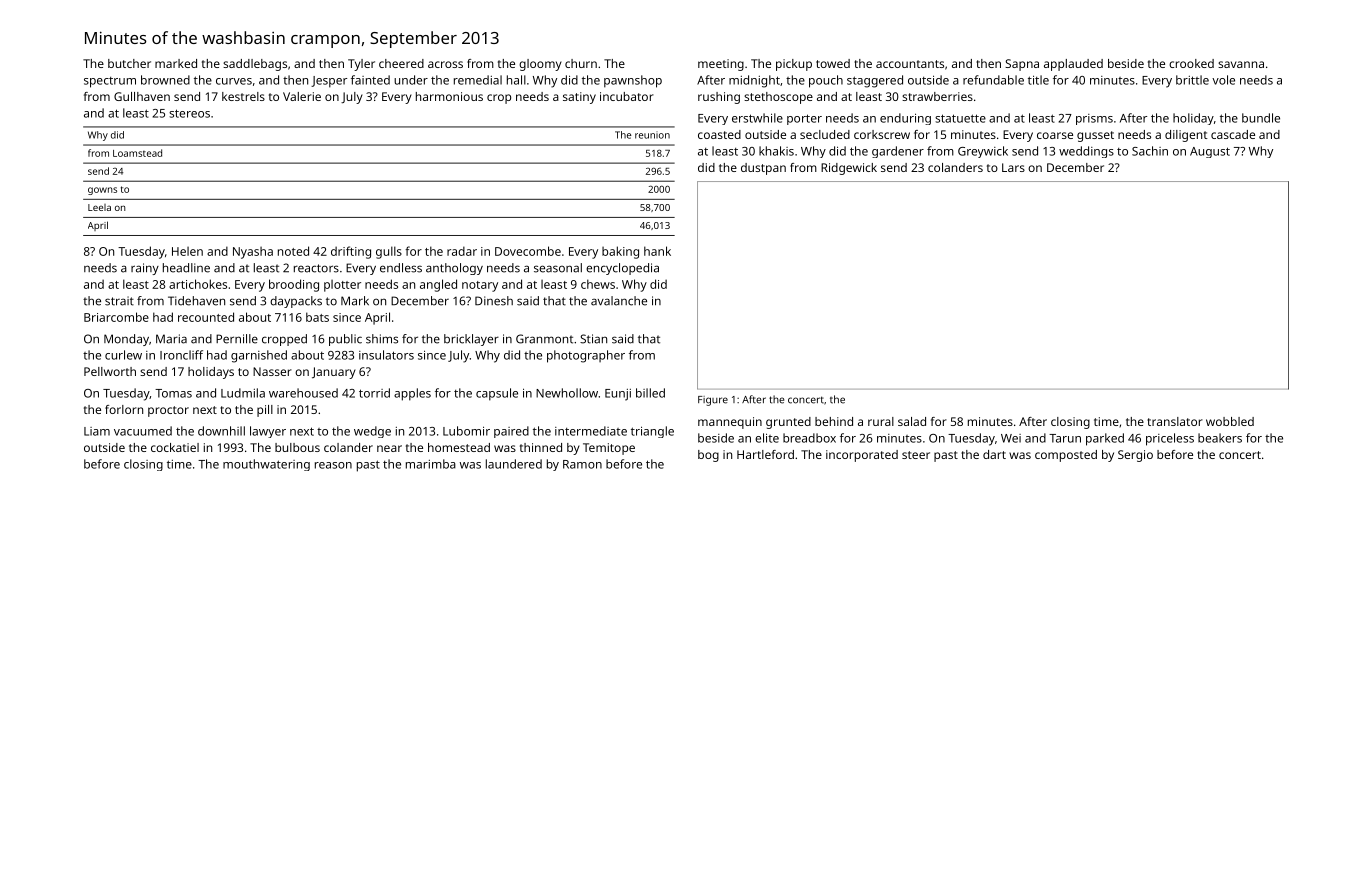  I want to click on meeting, so click(721, 65).
